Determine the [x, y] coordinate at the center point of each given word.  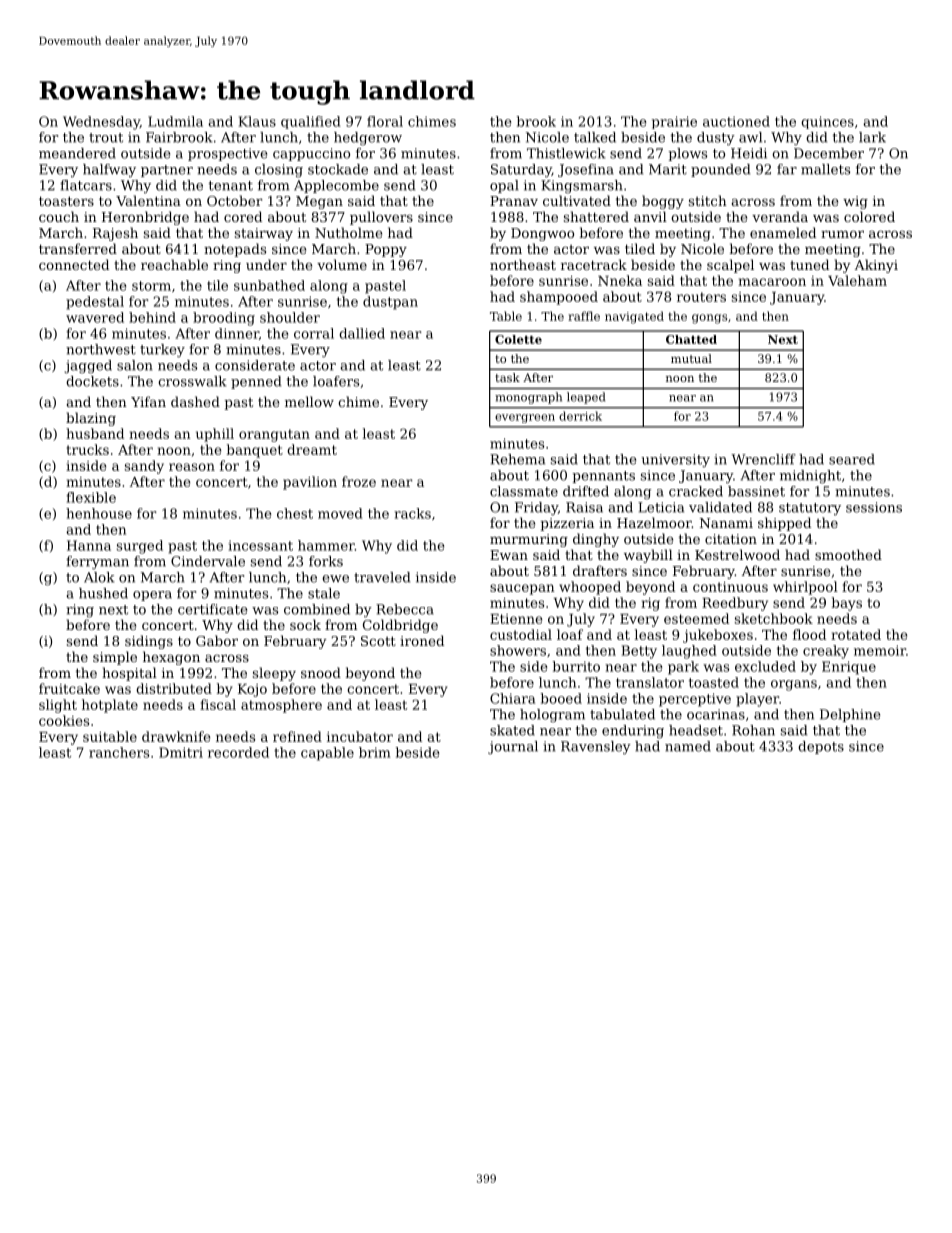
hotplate [110, 706]
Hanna [89, 545]
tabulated [622, 714]
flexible [91, 497]
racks [412, 513]
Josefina [586, 170]
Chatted [691, 339]
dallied [362, 333]
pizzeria [567, 524]
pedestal [95, 303]
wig [855, 202]
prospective [228, 154]
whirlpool [805, 588]
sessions [874, 507]
